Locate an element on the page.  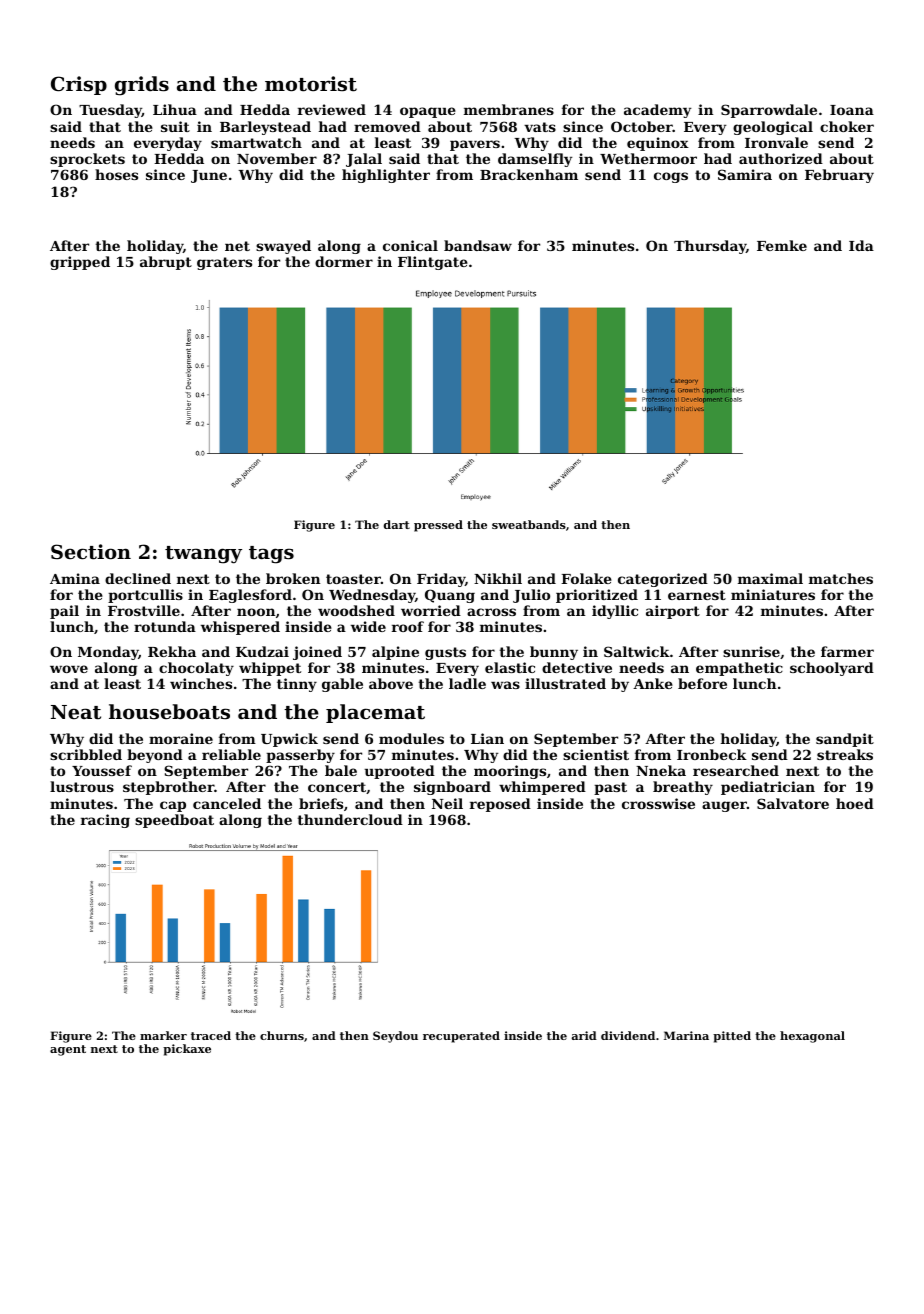
twangy is located at coordinates (203, 555).
